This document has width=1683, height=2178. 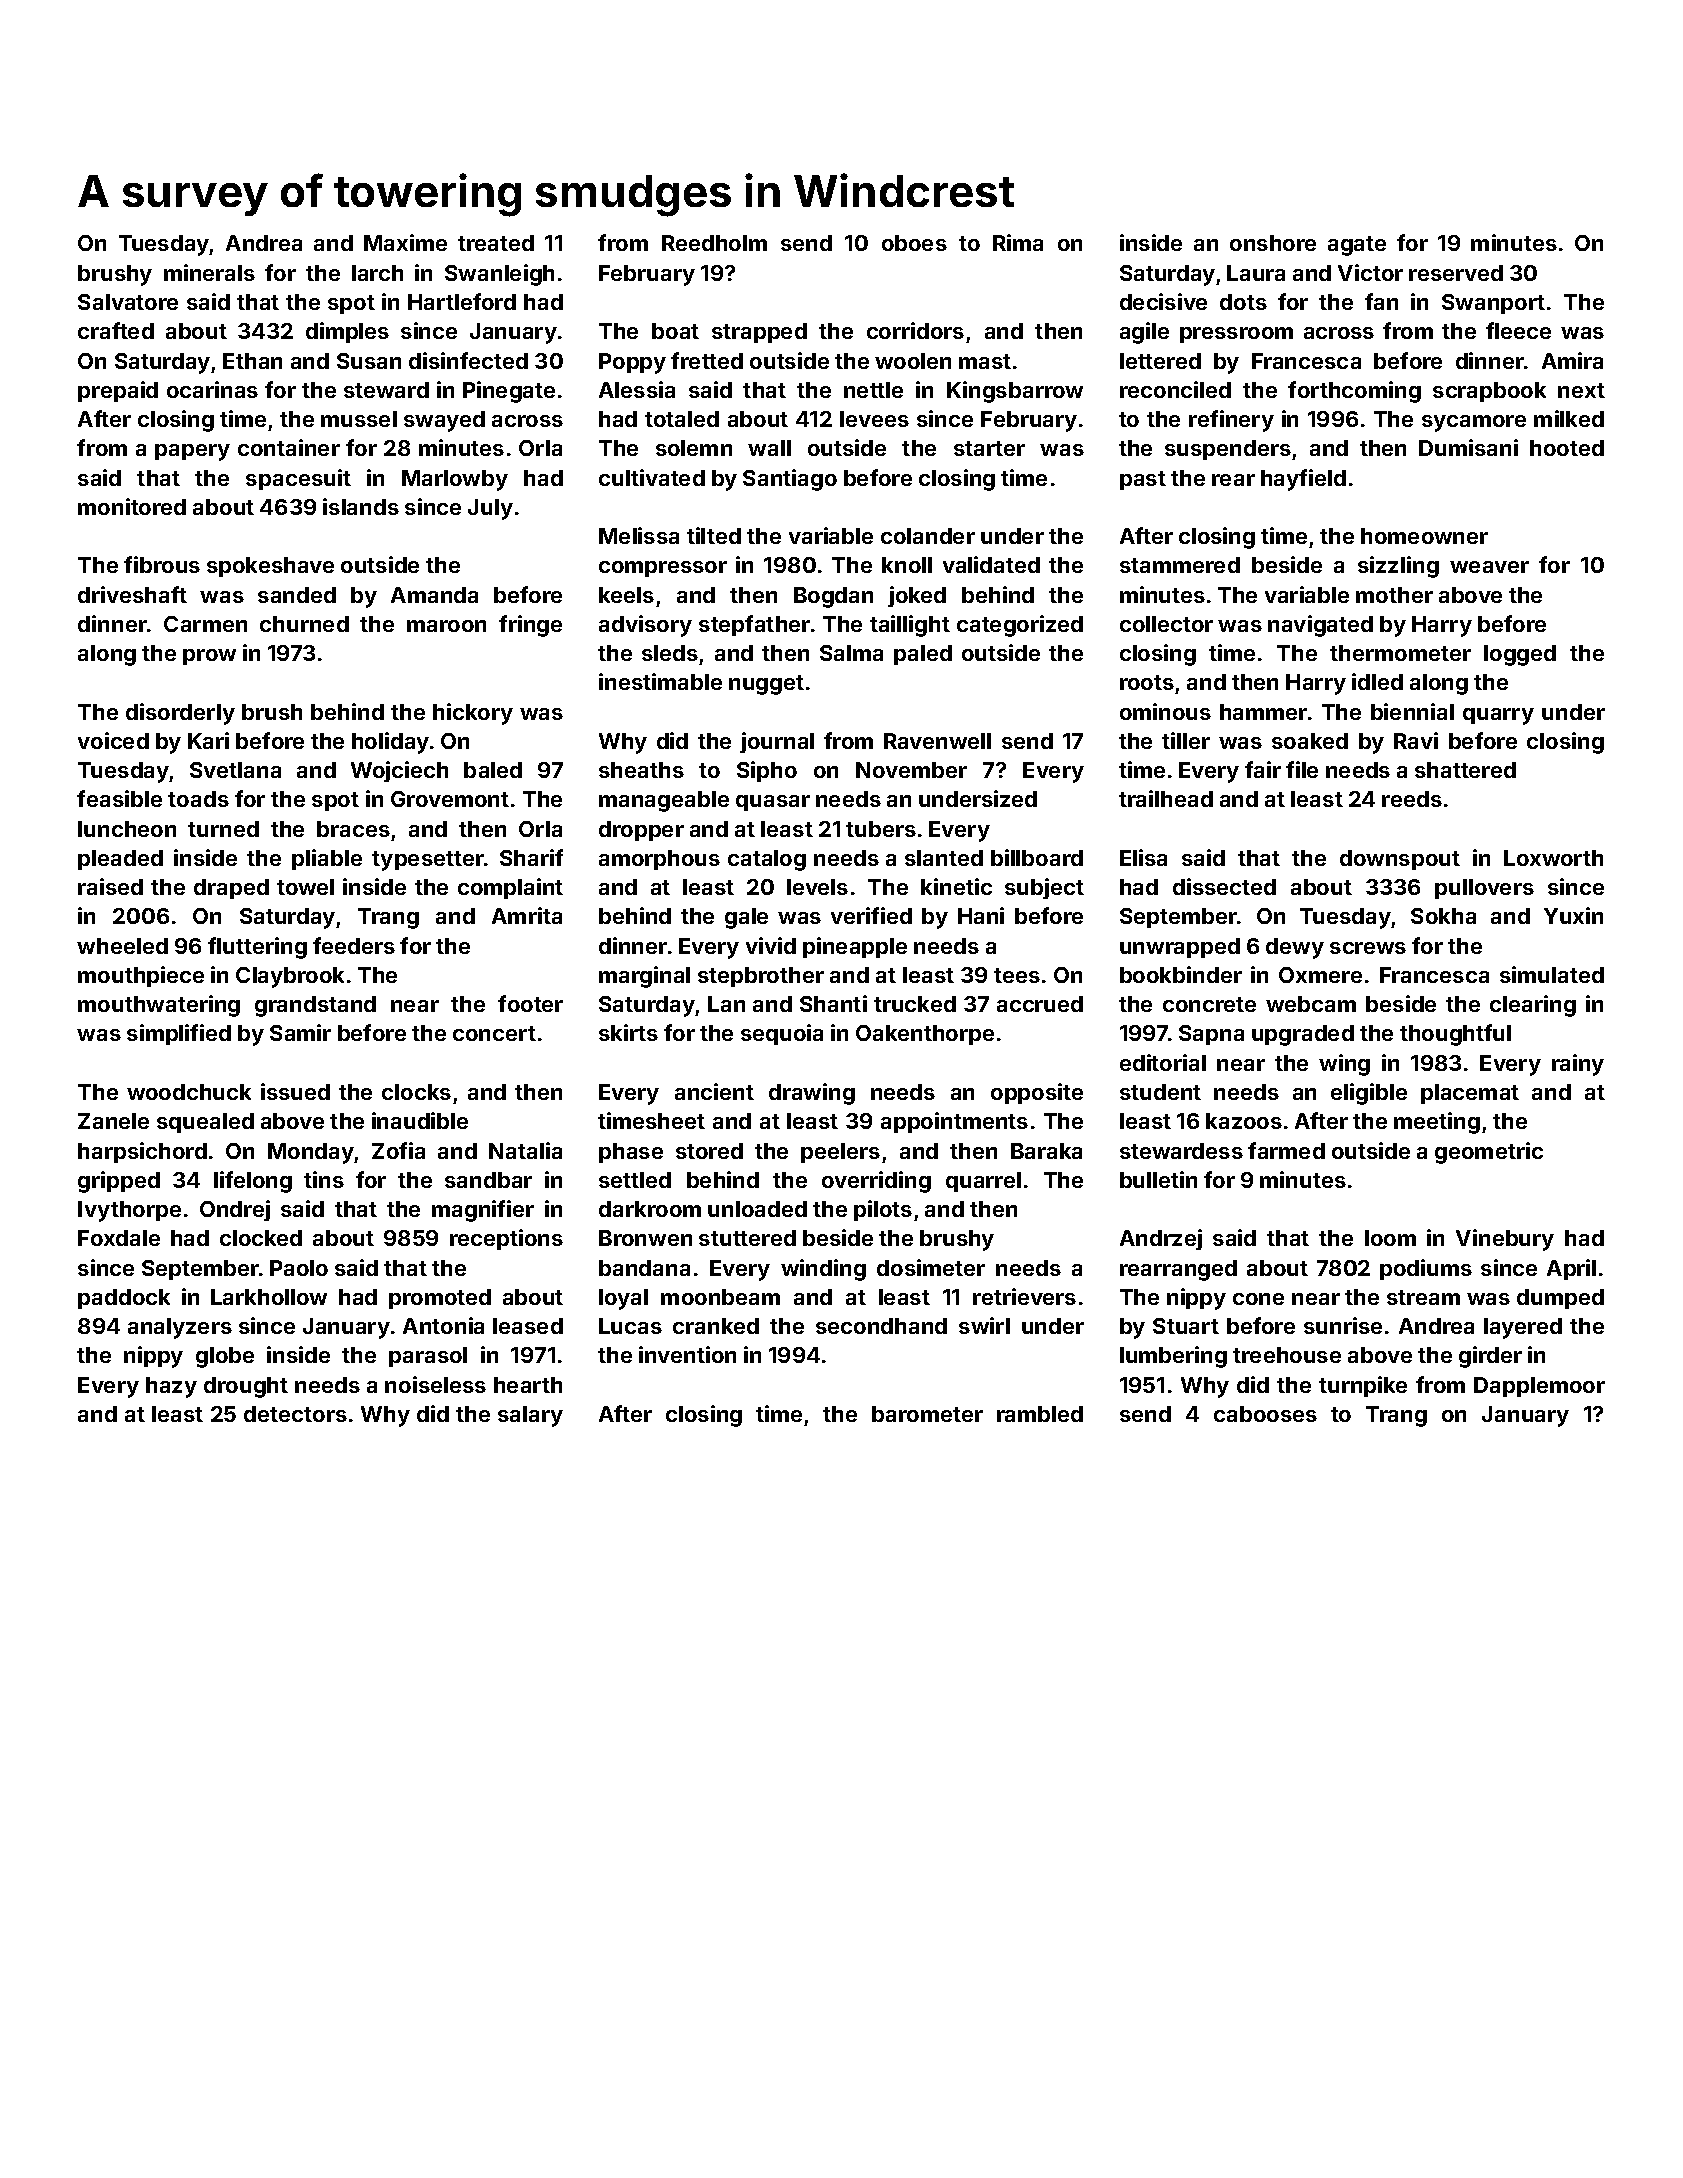 I want to click on clocked, so click(x=261, y=1238).
